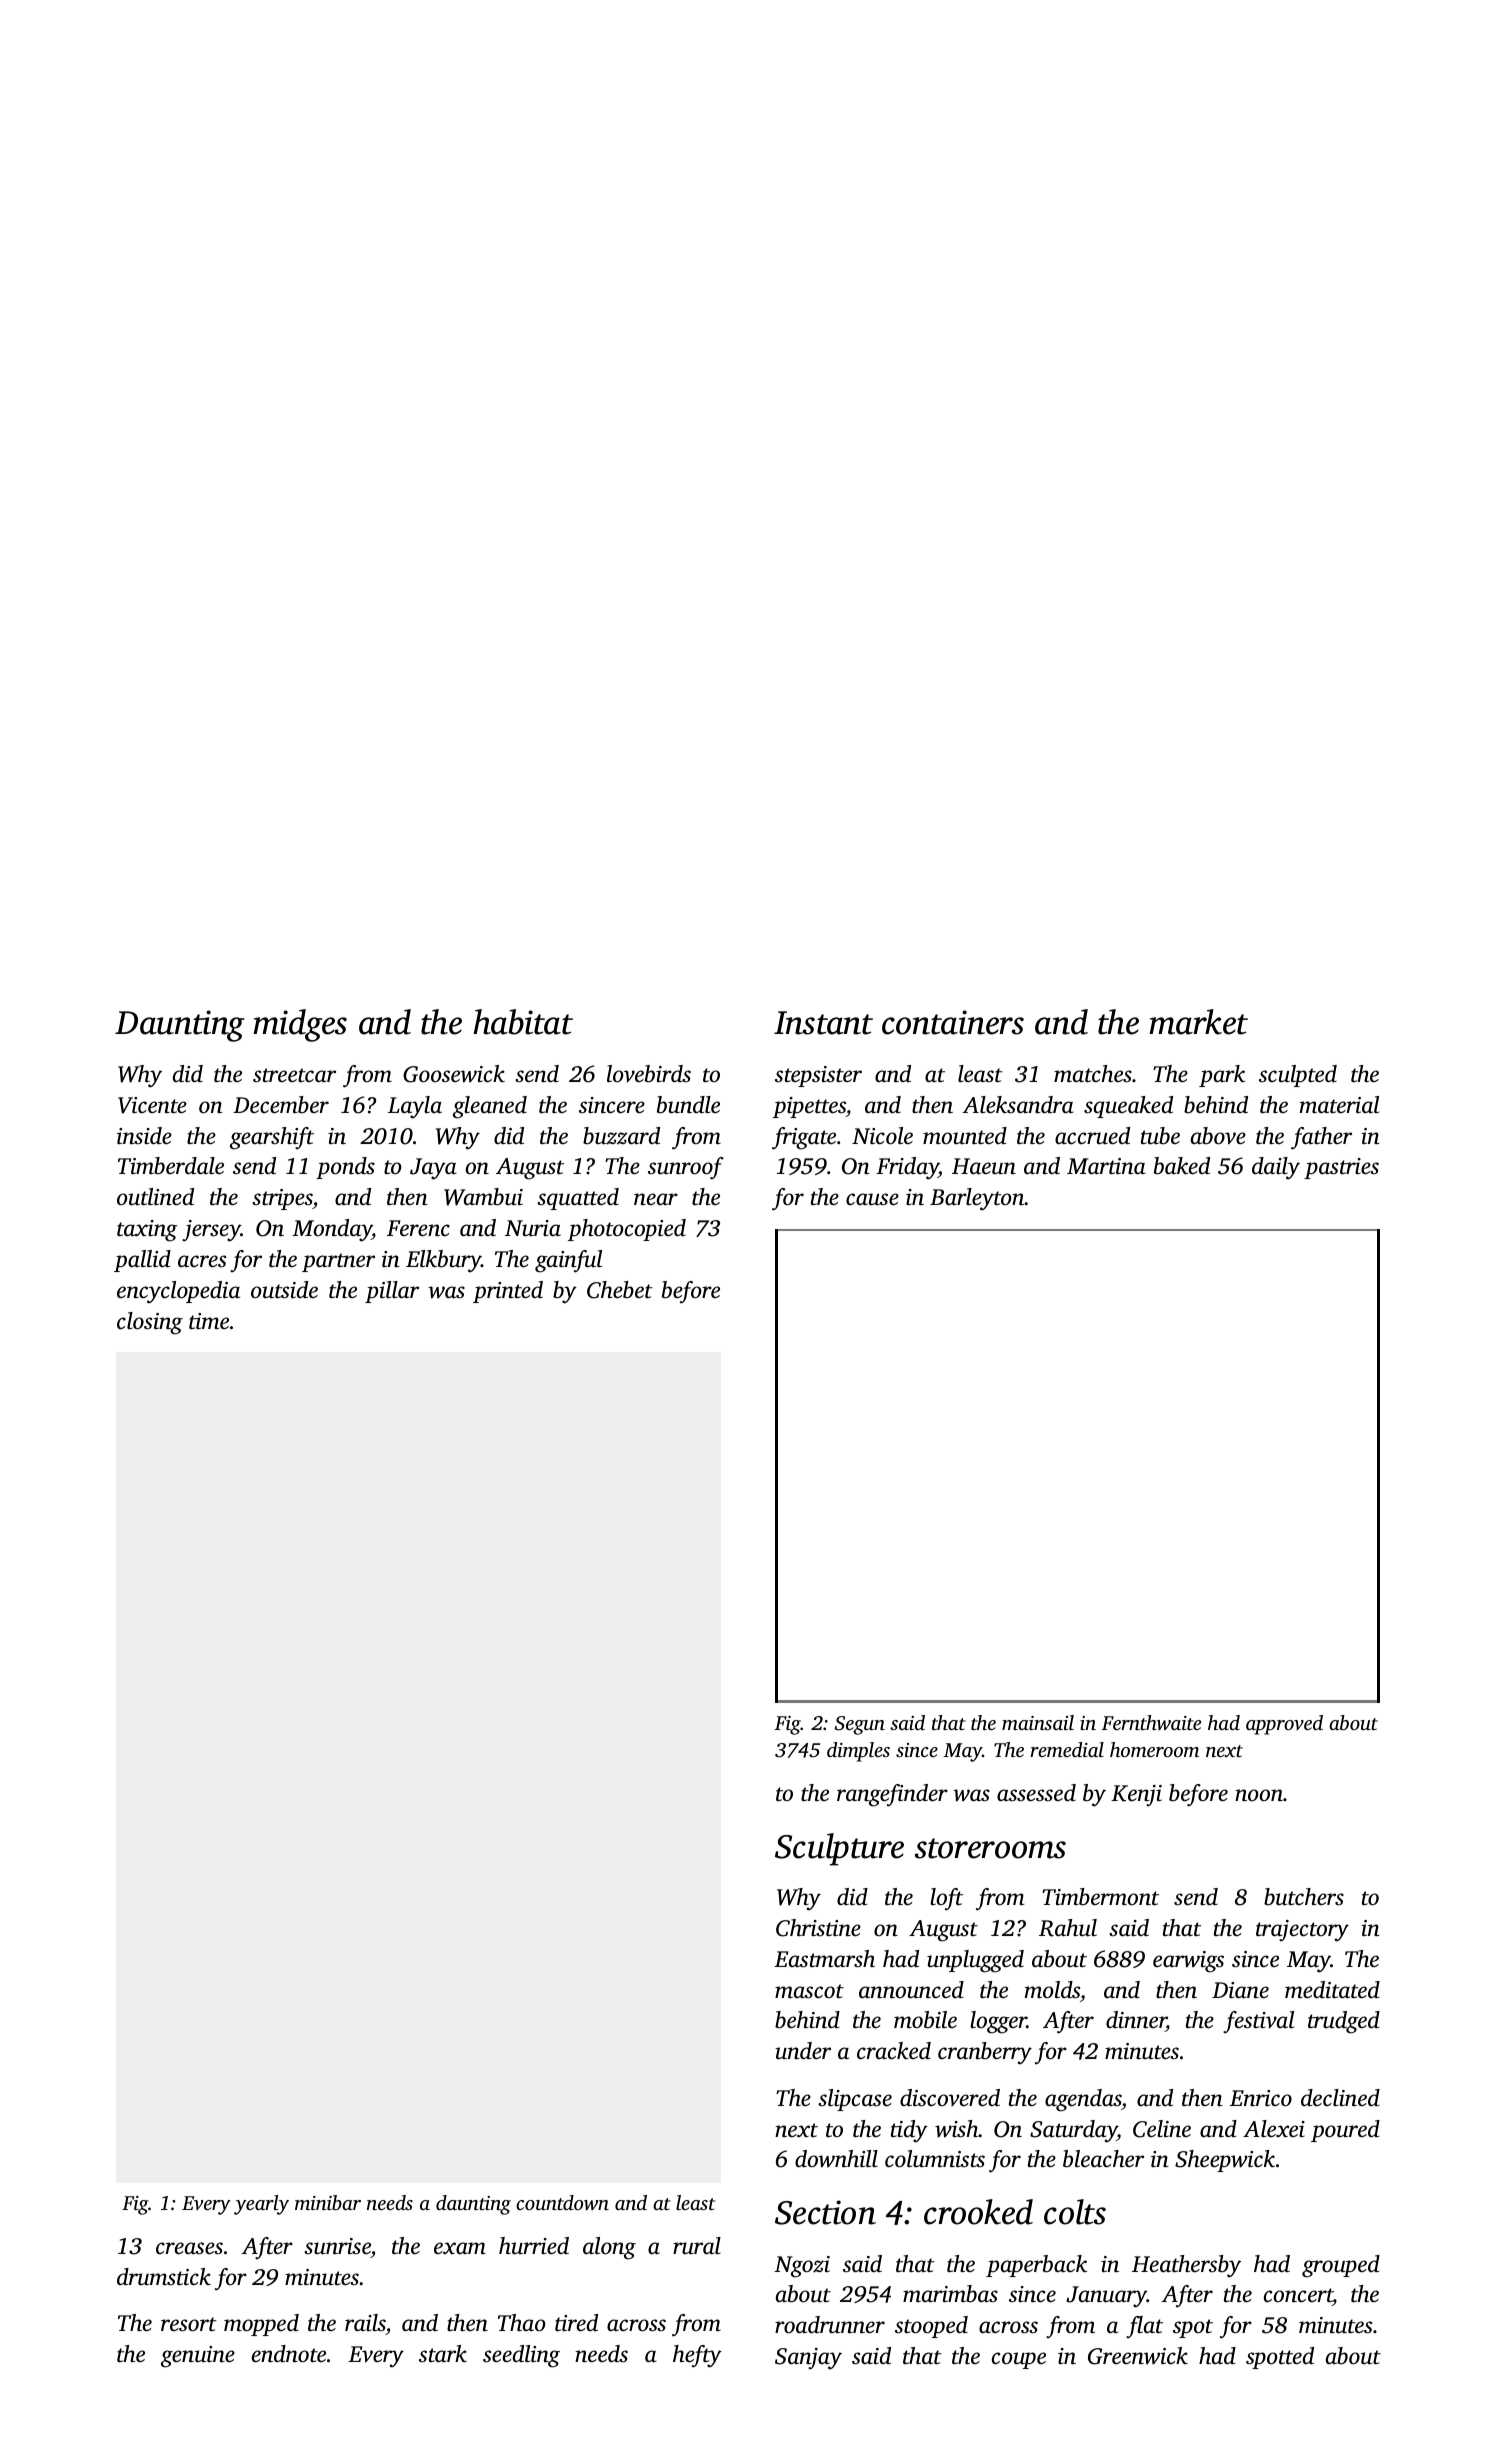  What do you see at coordinates (147, 1231) in the image?
I see `taxing` at bounding box center [147, 1231].
